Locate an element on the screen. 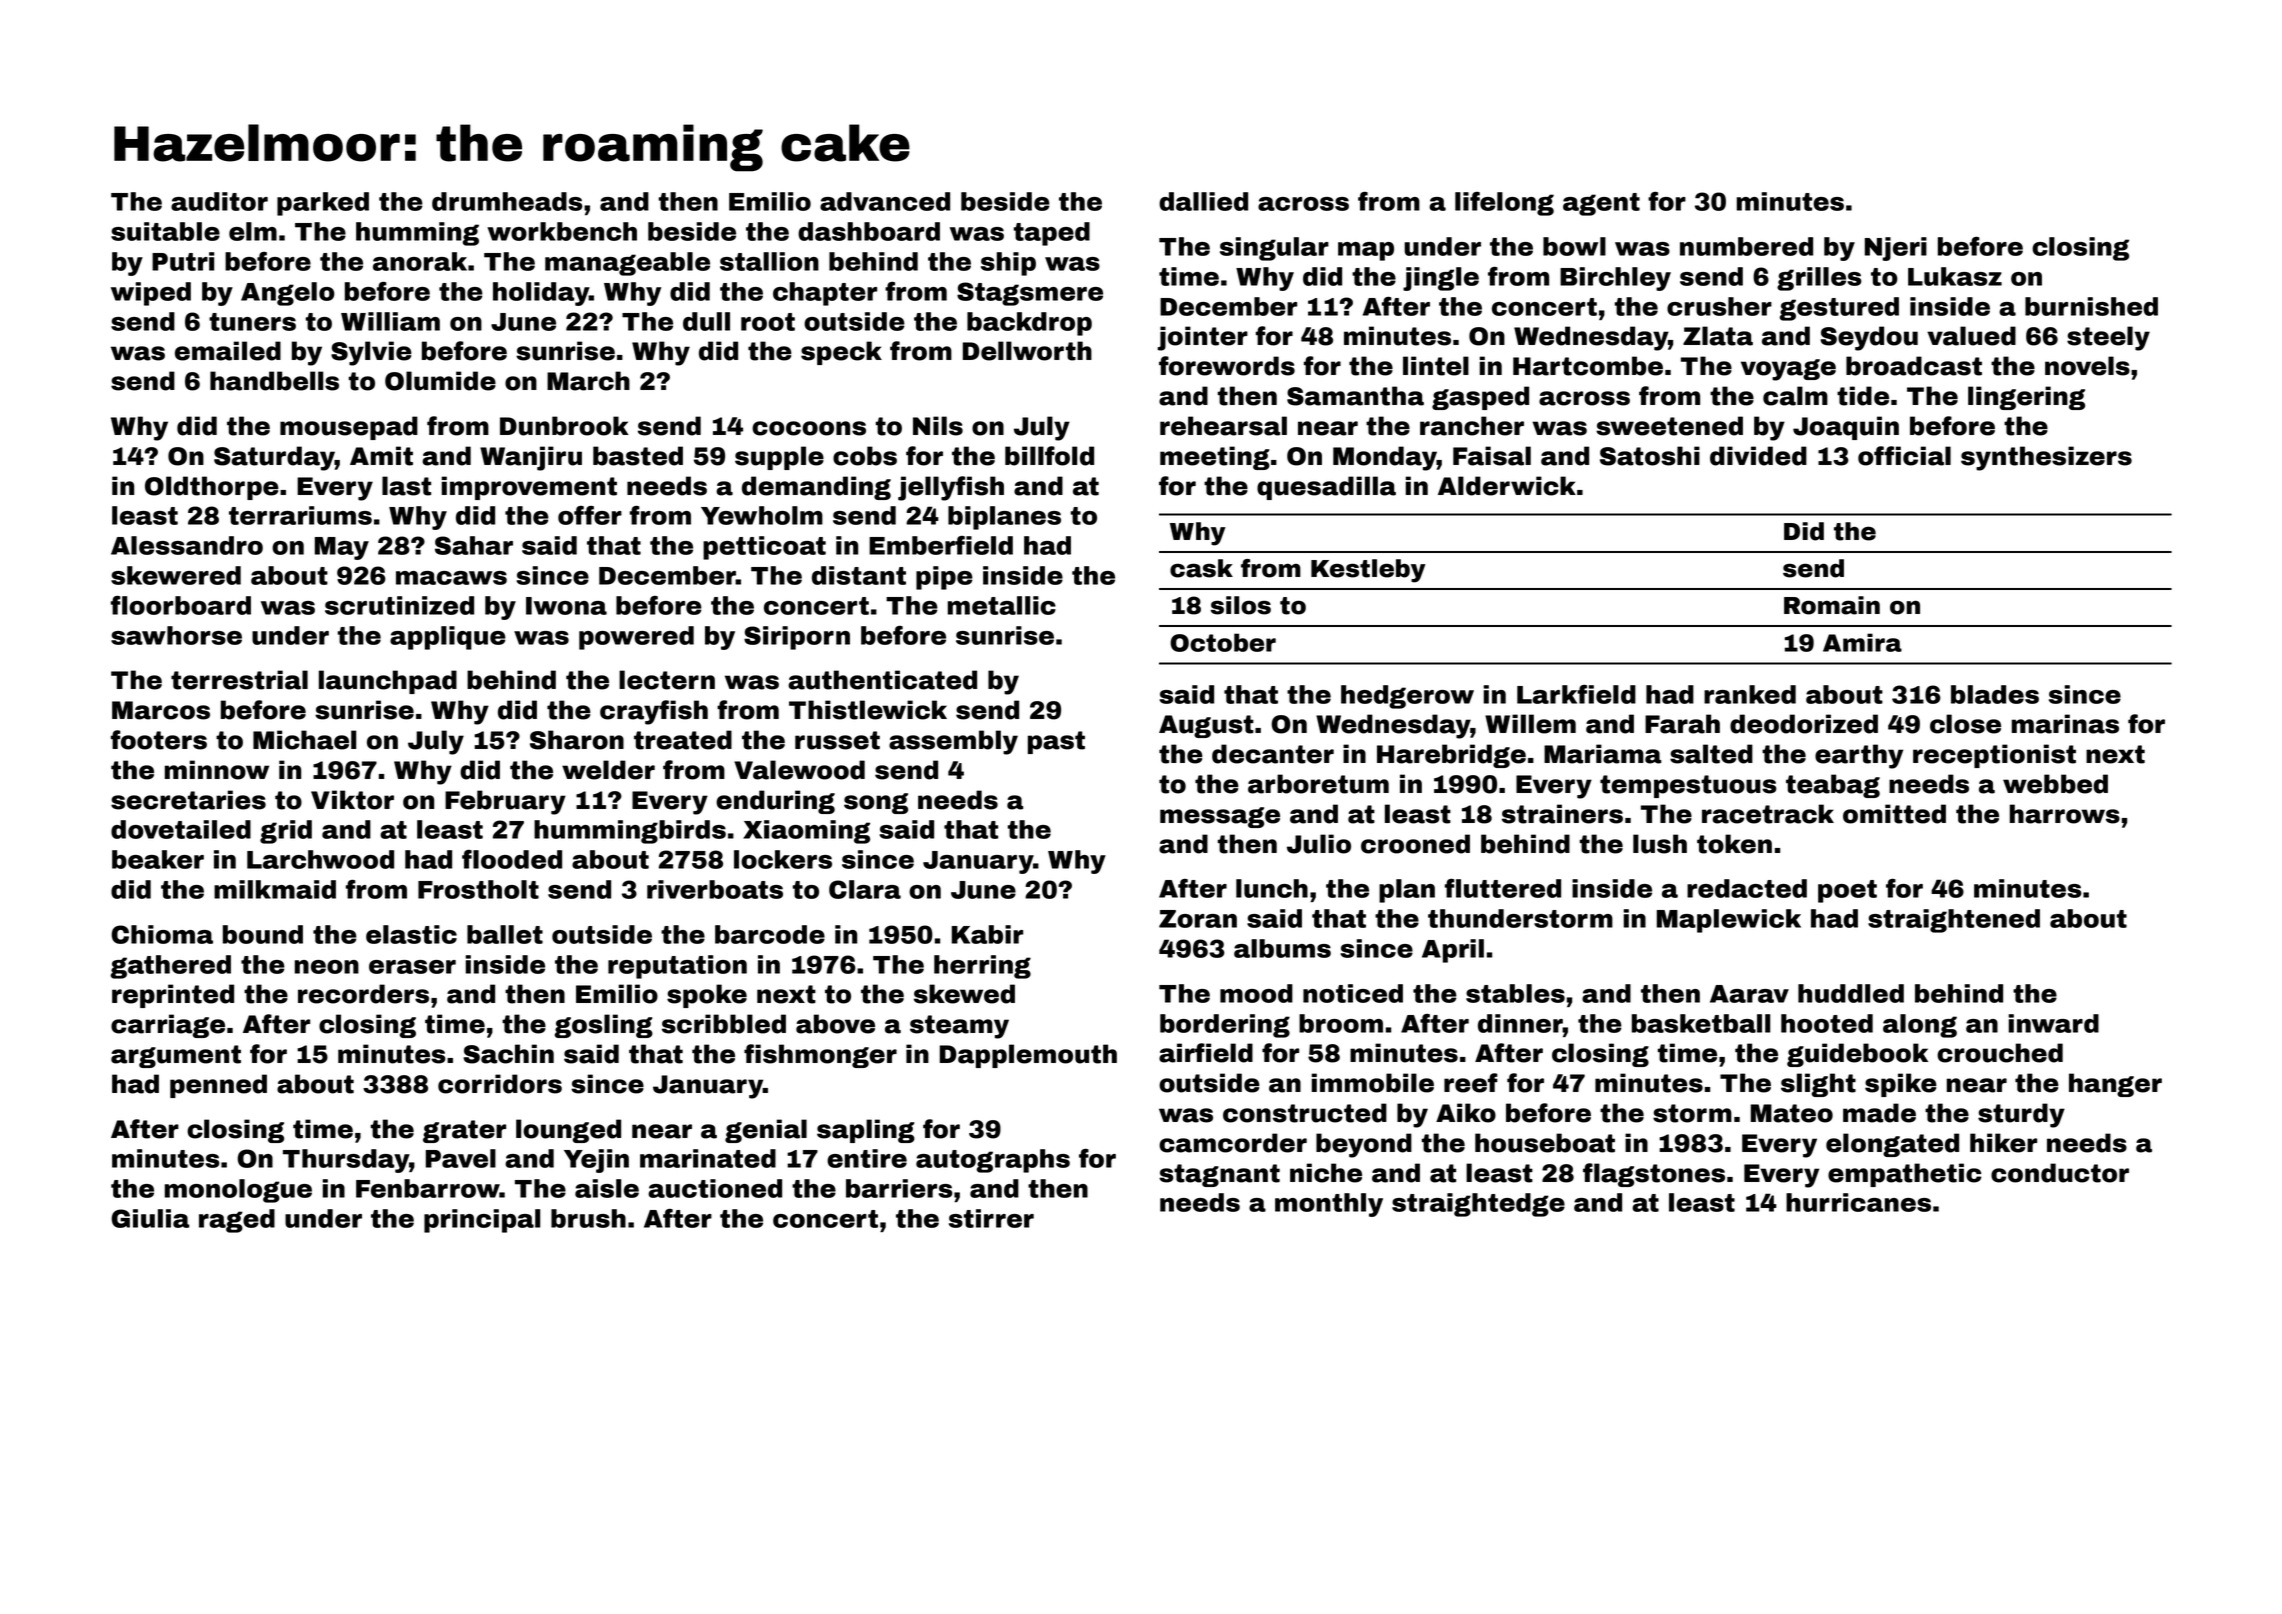 This screenshot has height=1614, width=2282. stirrer is located at coordinates (991, 1218).
